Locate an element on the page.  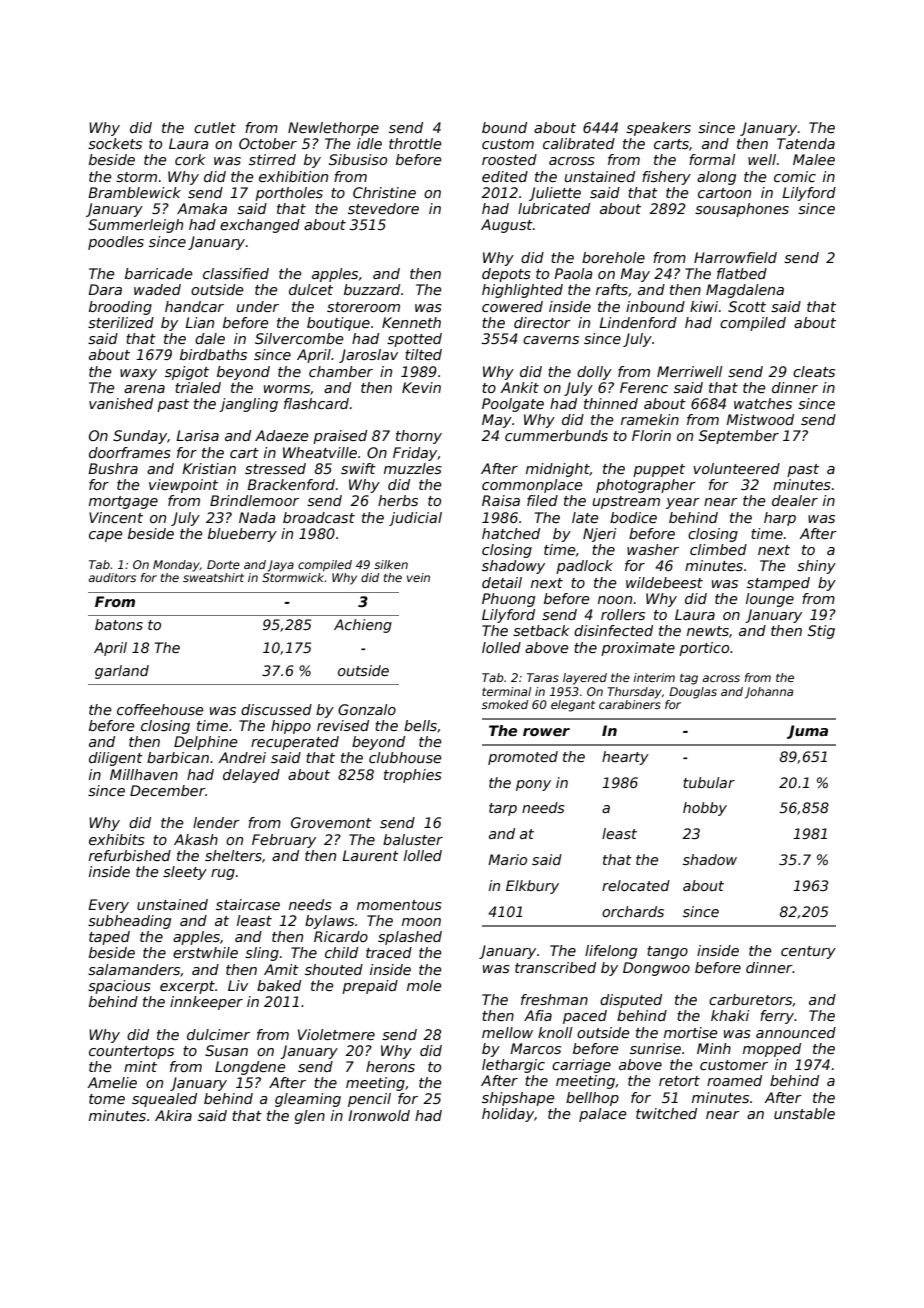
palace is located at coordinates (602, 1115).
